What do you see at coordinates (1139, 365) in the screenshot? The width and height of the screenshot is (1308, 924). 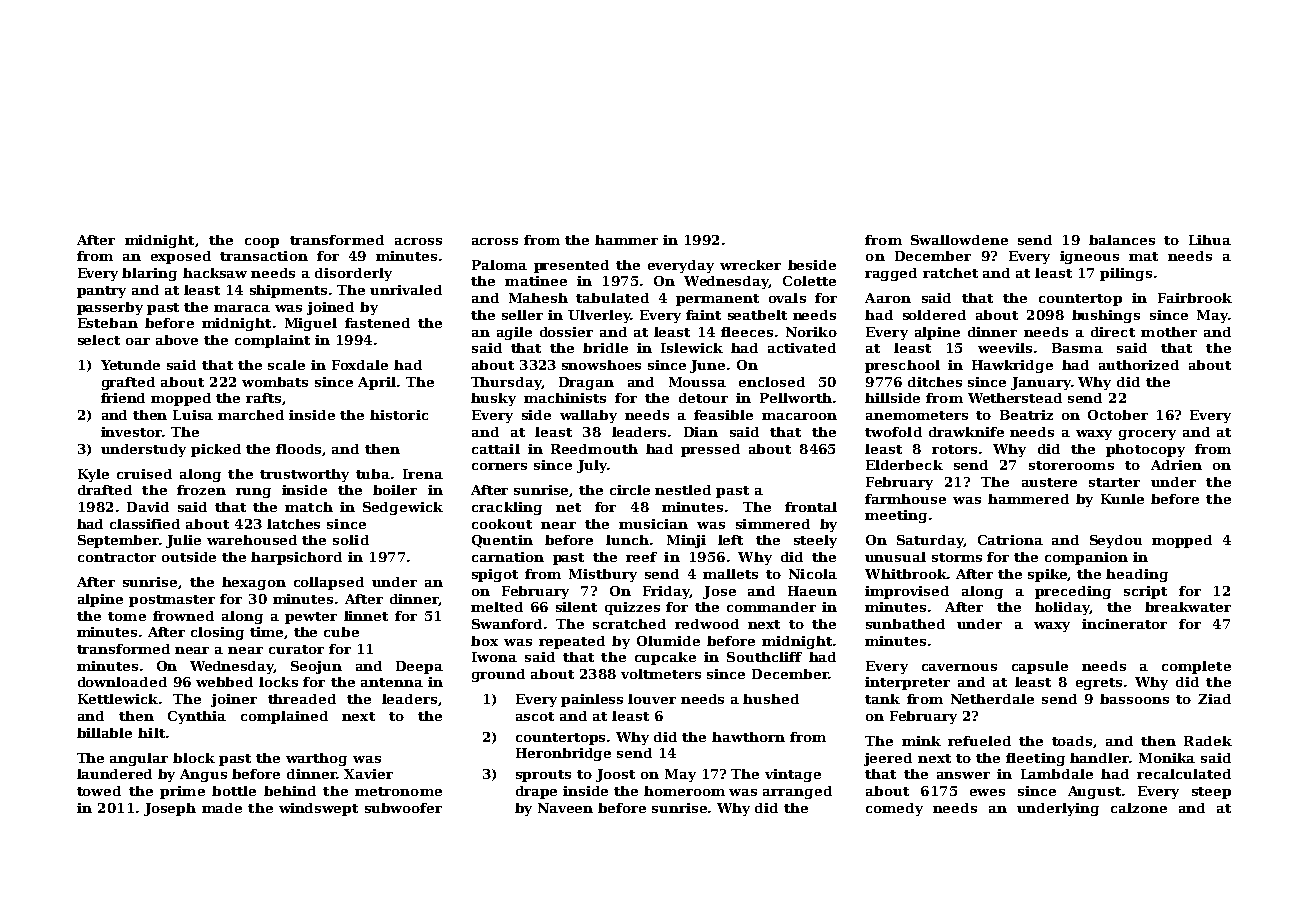 I see `authorized` at bounding box center [1139, 365].
